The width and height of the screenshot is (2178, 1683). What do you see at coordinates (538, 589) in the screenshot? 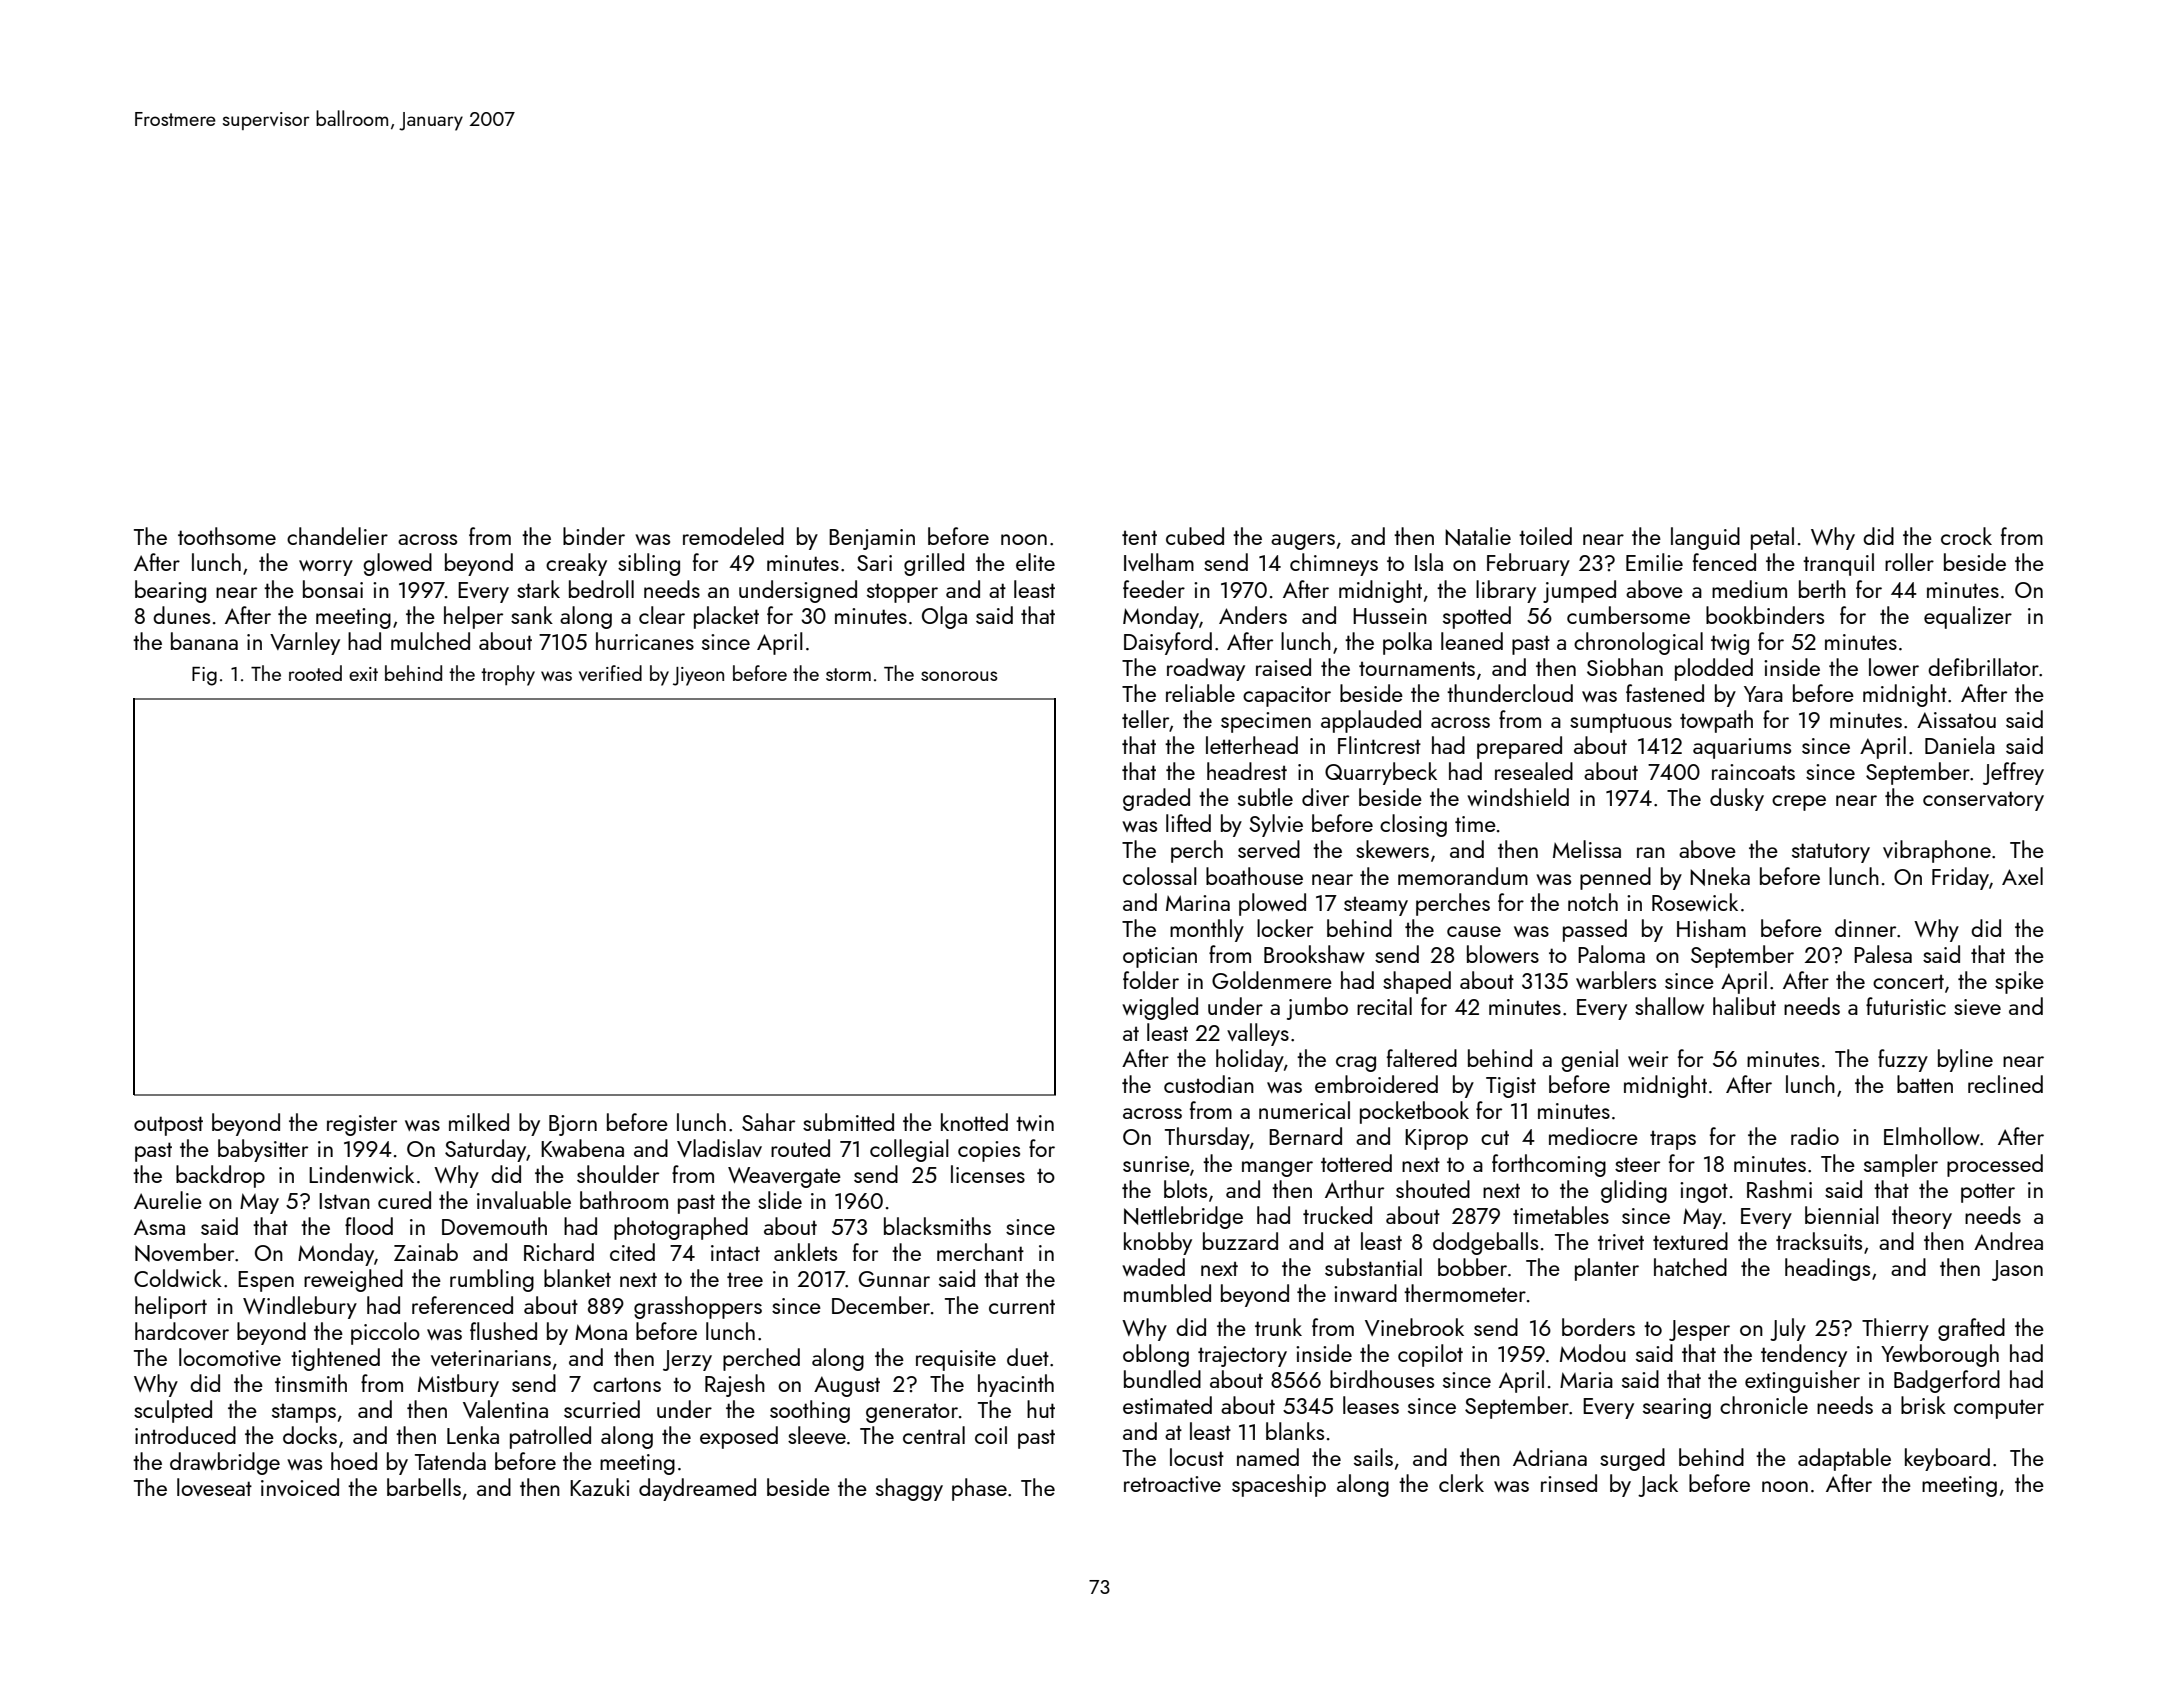
I see `stark` at bounding box center [538, 589].
